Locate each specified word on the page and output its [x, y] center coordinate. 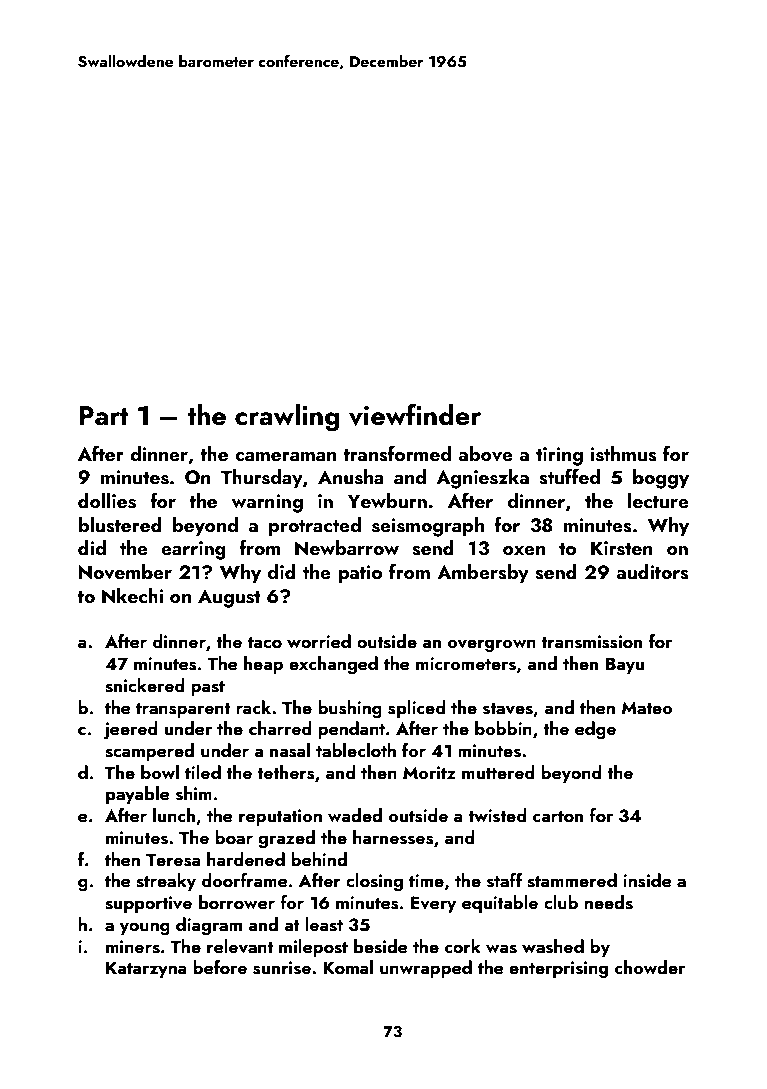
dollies [107, 501]
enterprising [558, 969]
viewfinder [415, 414]
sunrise [282, 968]
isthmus [624, 454]
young [144, 928]
